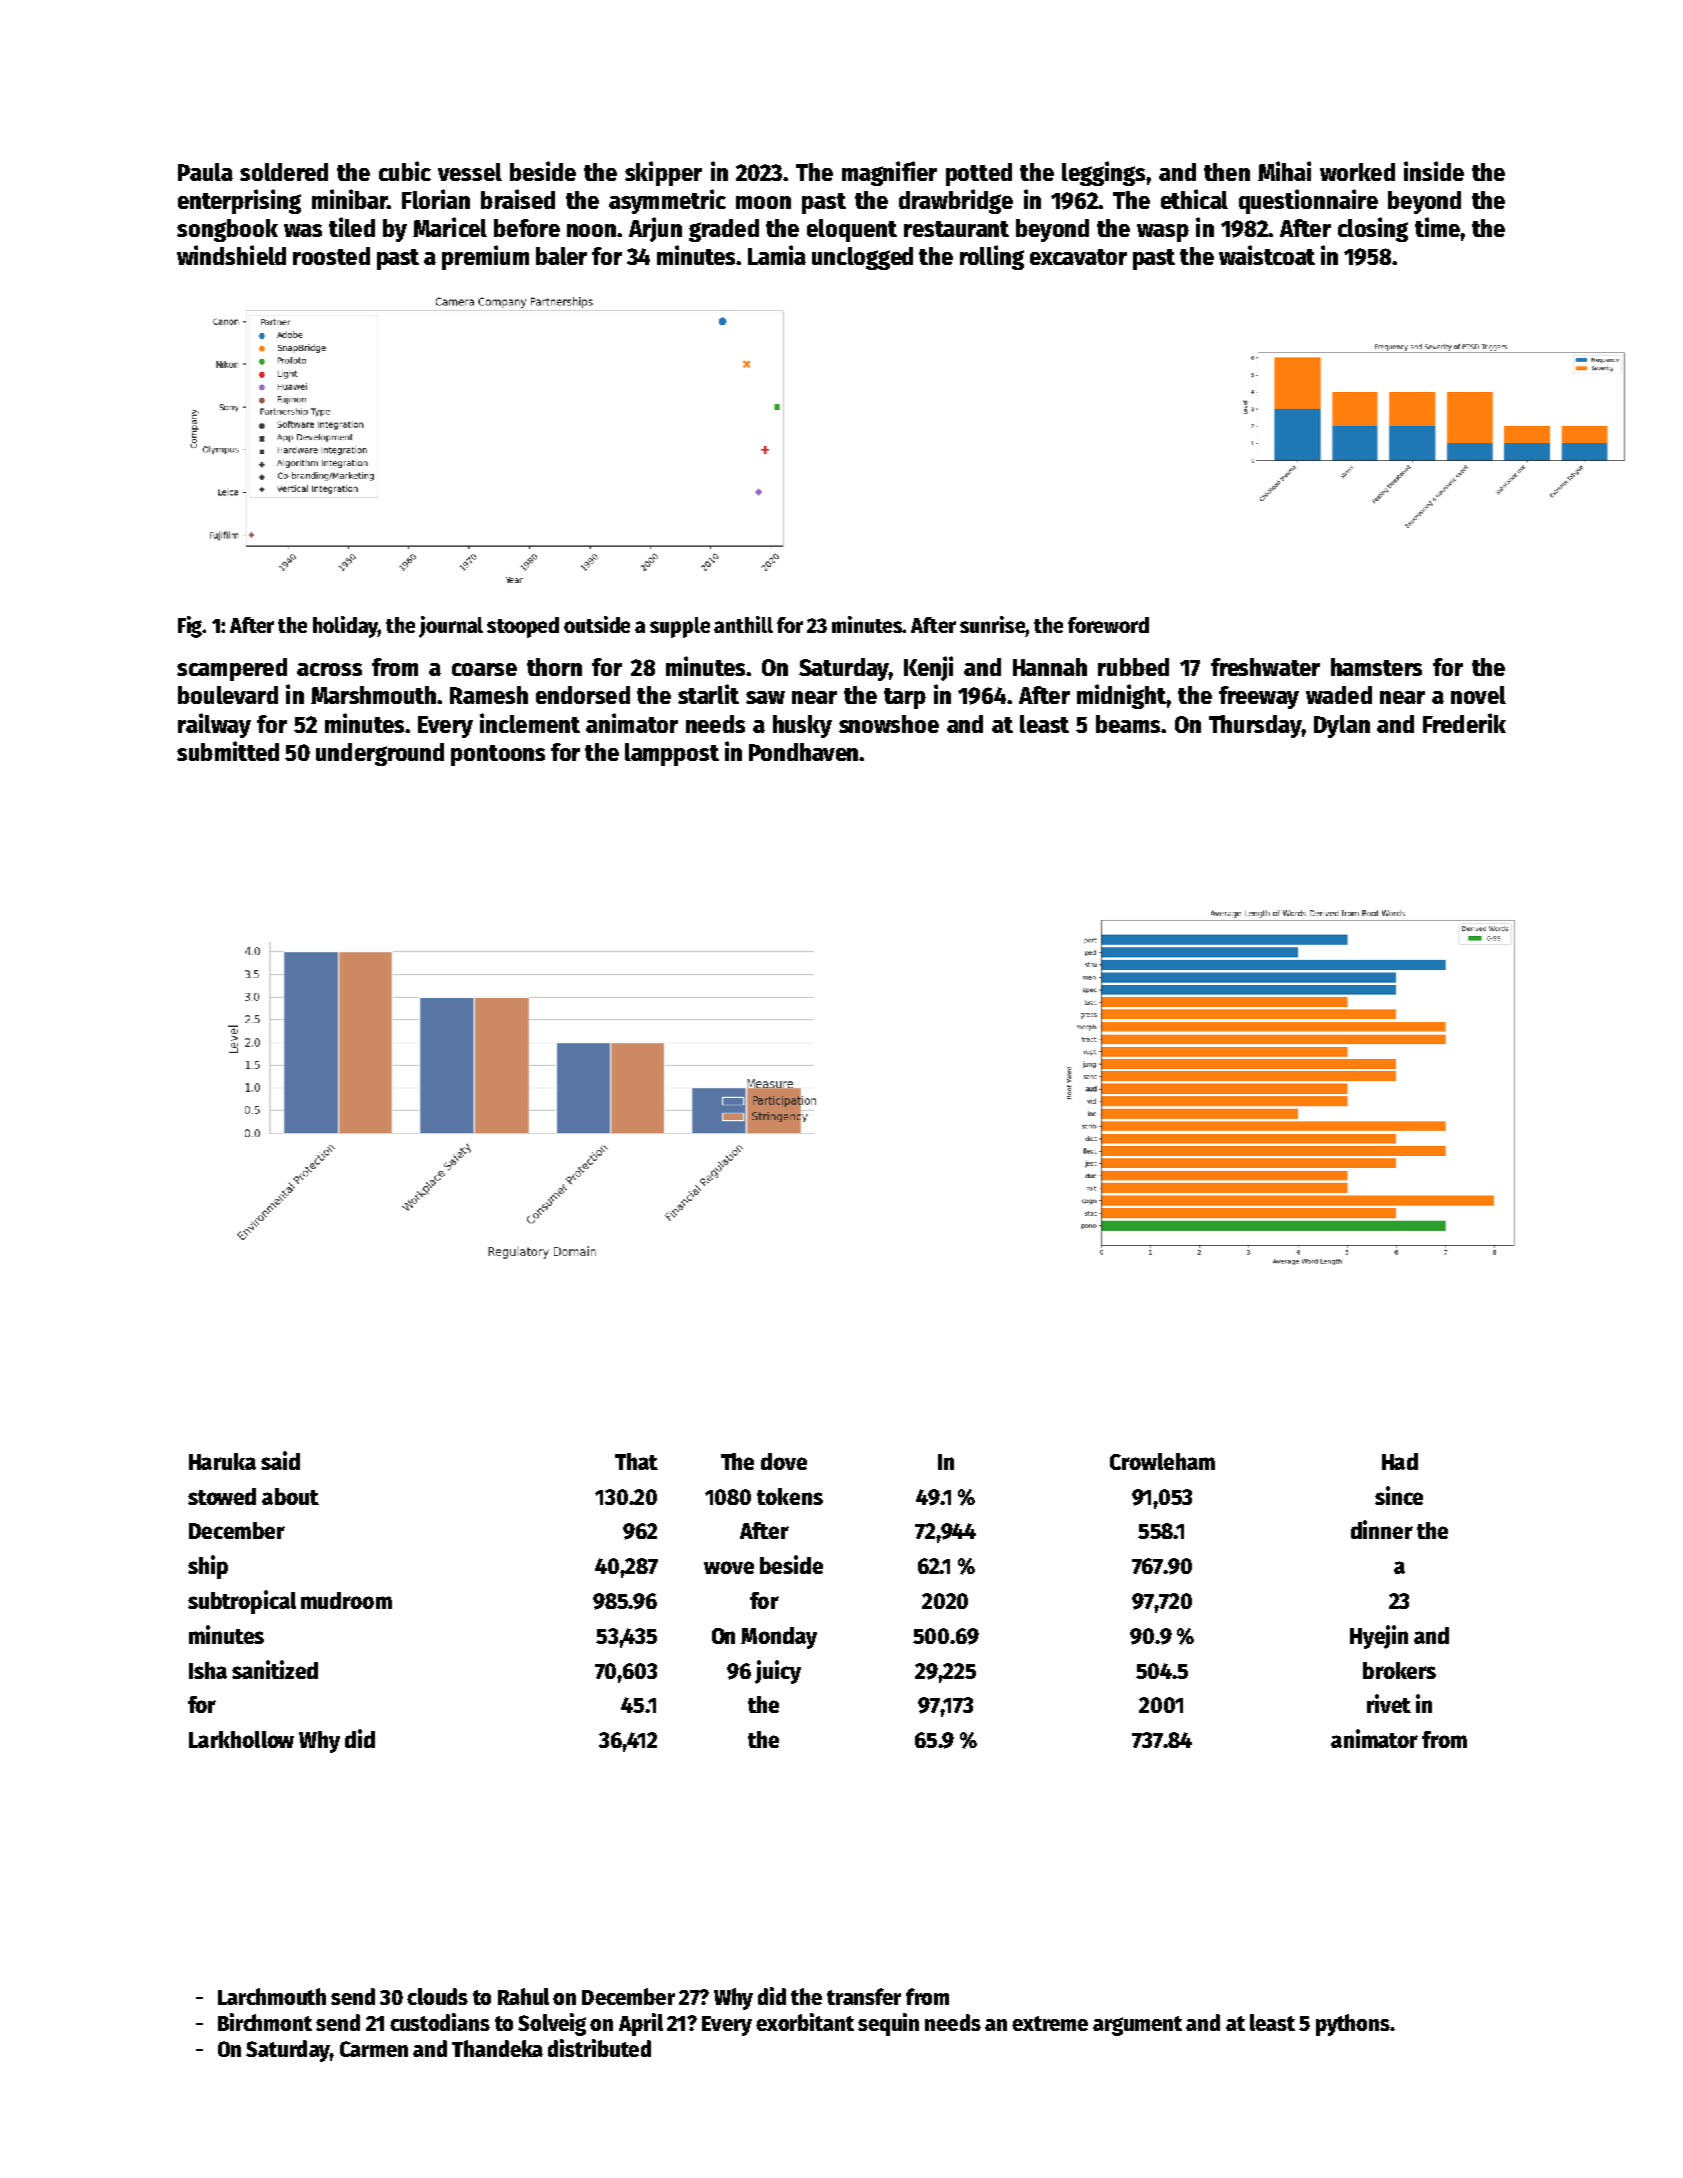  What do you see at coordinates (888, 2024) in the screenshot?
I see `sequin` at bounding box center [888, 2024].
